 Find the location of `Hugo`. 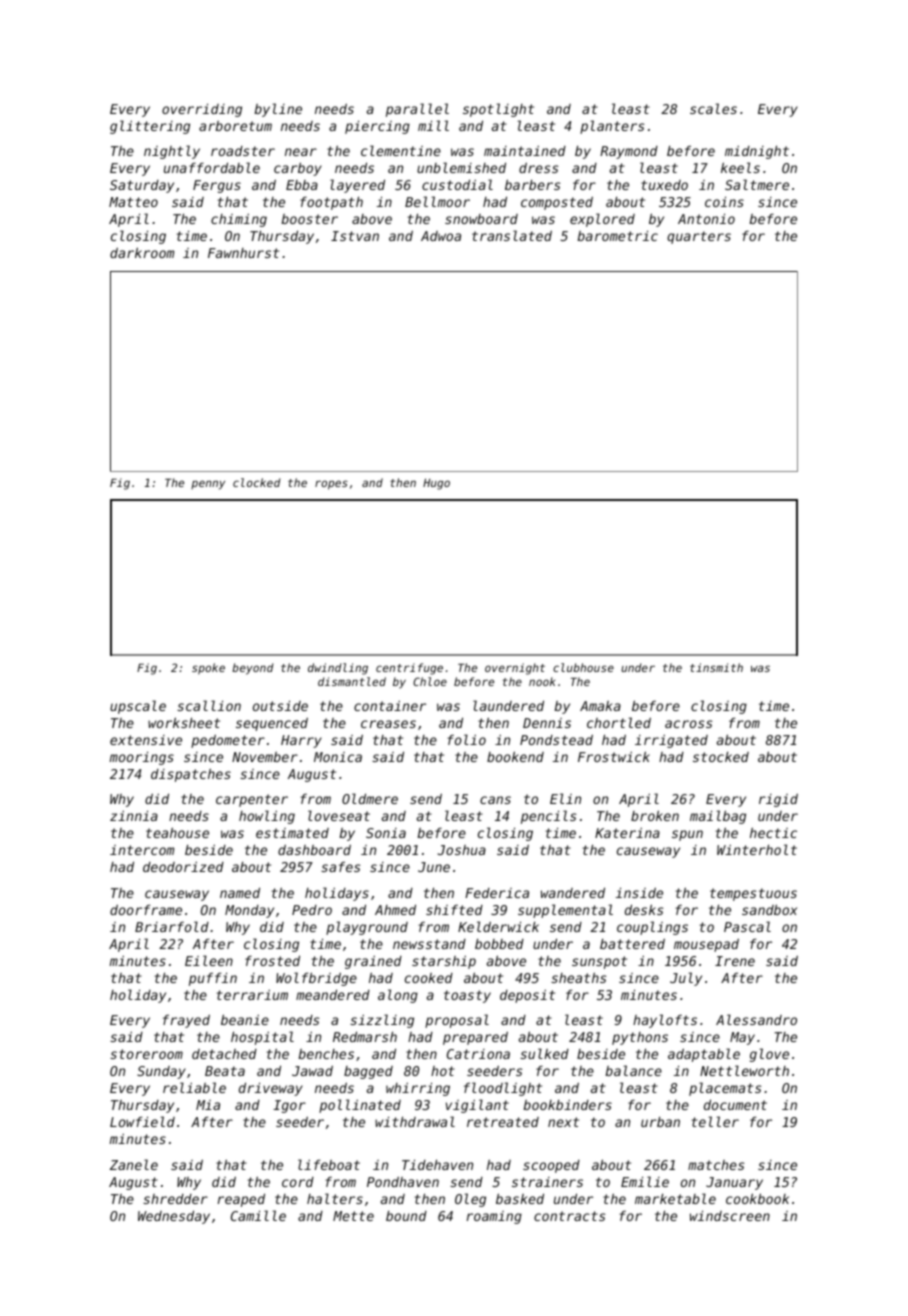

Hugo is located at coordinates (436, 484).
